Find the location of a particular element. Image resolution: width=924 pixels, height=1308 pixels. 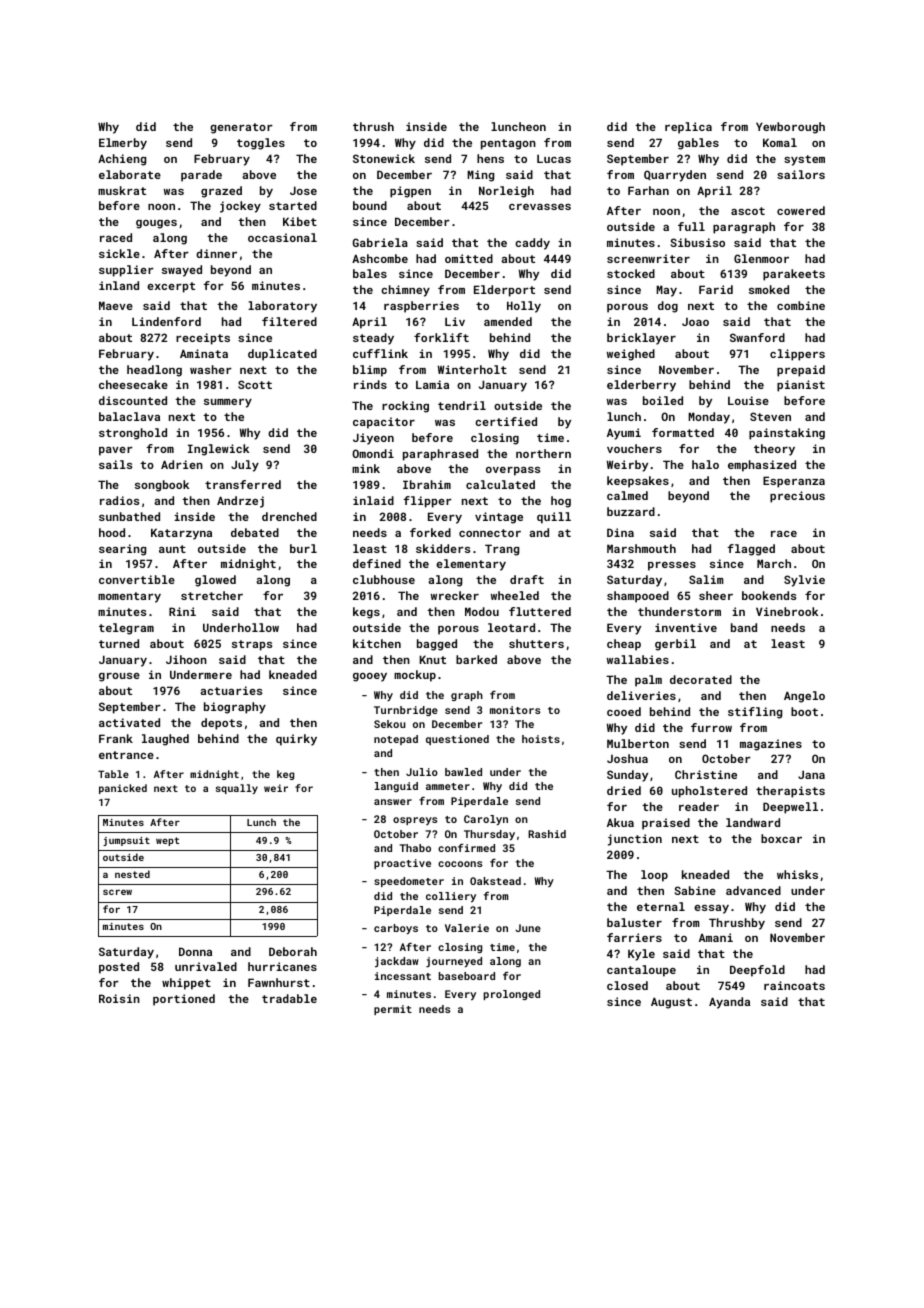

paver is located at coordinates (116, 451).
